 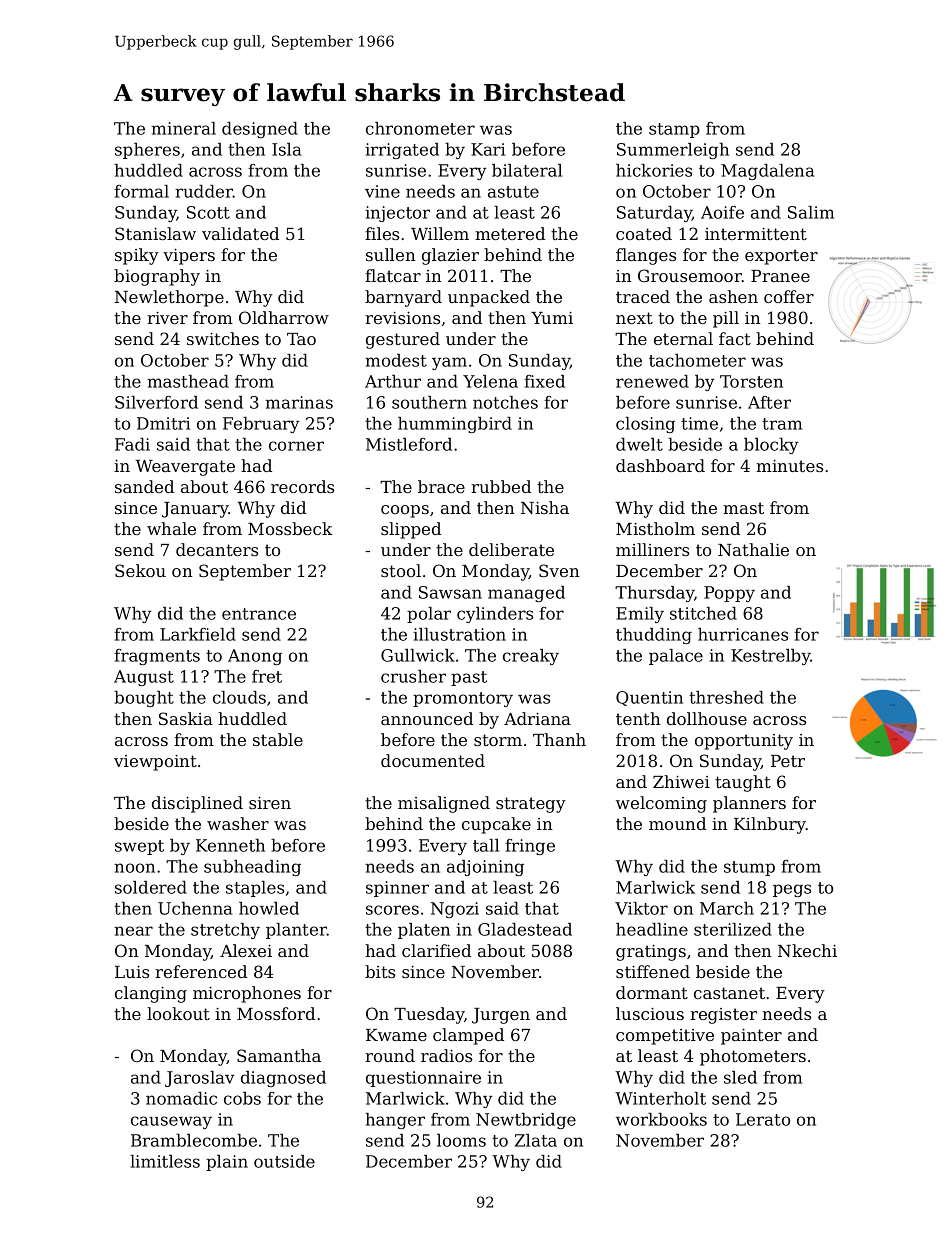 What do you see at coordinates (395, 1121) in the image?
I see `hanger` at bounding box center [395, 1121].
